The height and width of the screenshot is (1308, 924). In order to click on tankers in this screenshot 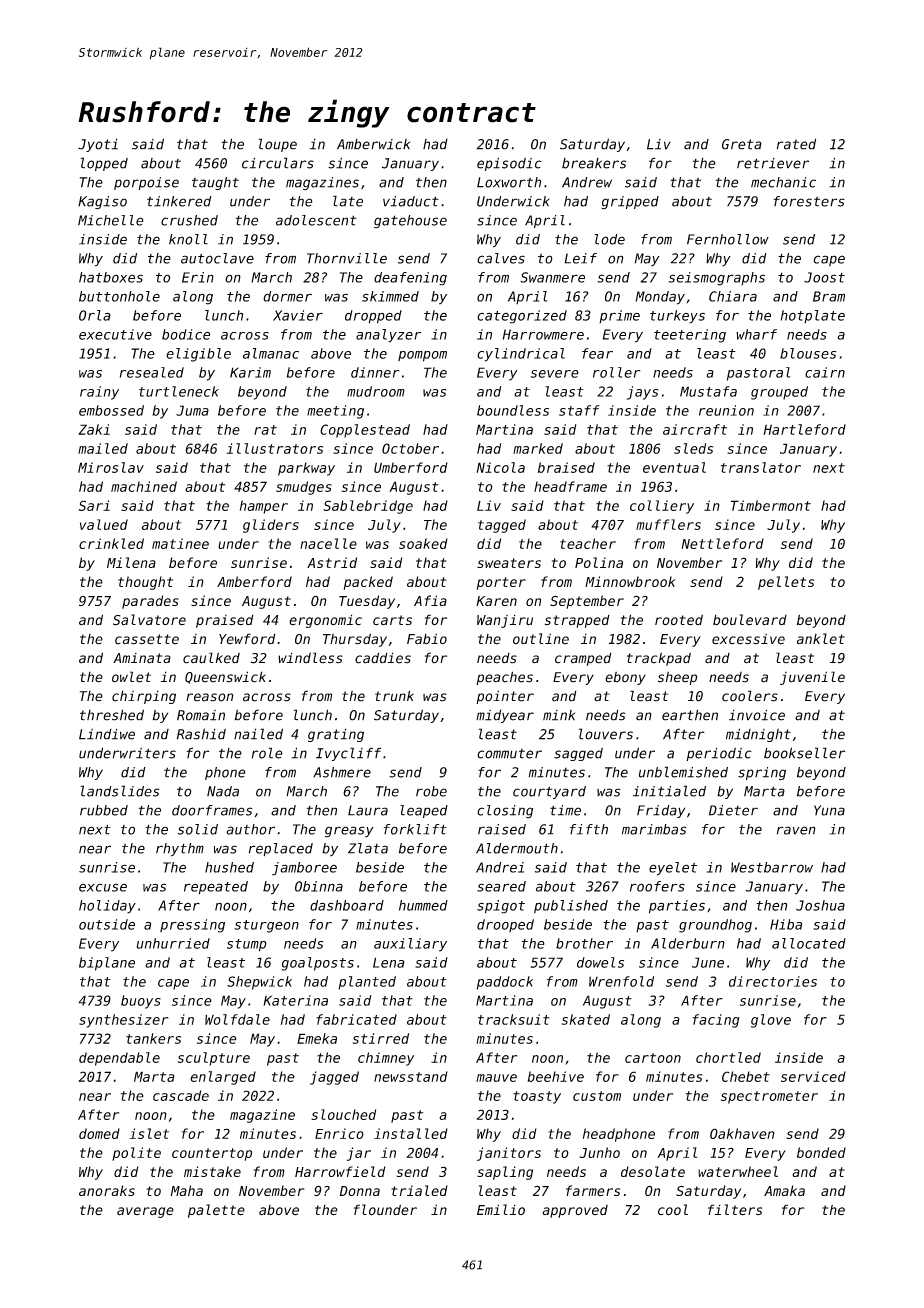, I will do `click(153, 1038)`.
